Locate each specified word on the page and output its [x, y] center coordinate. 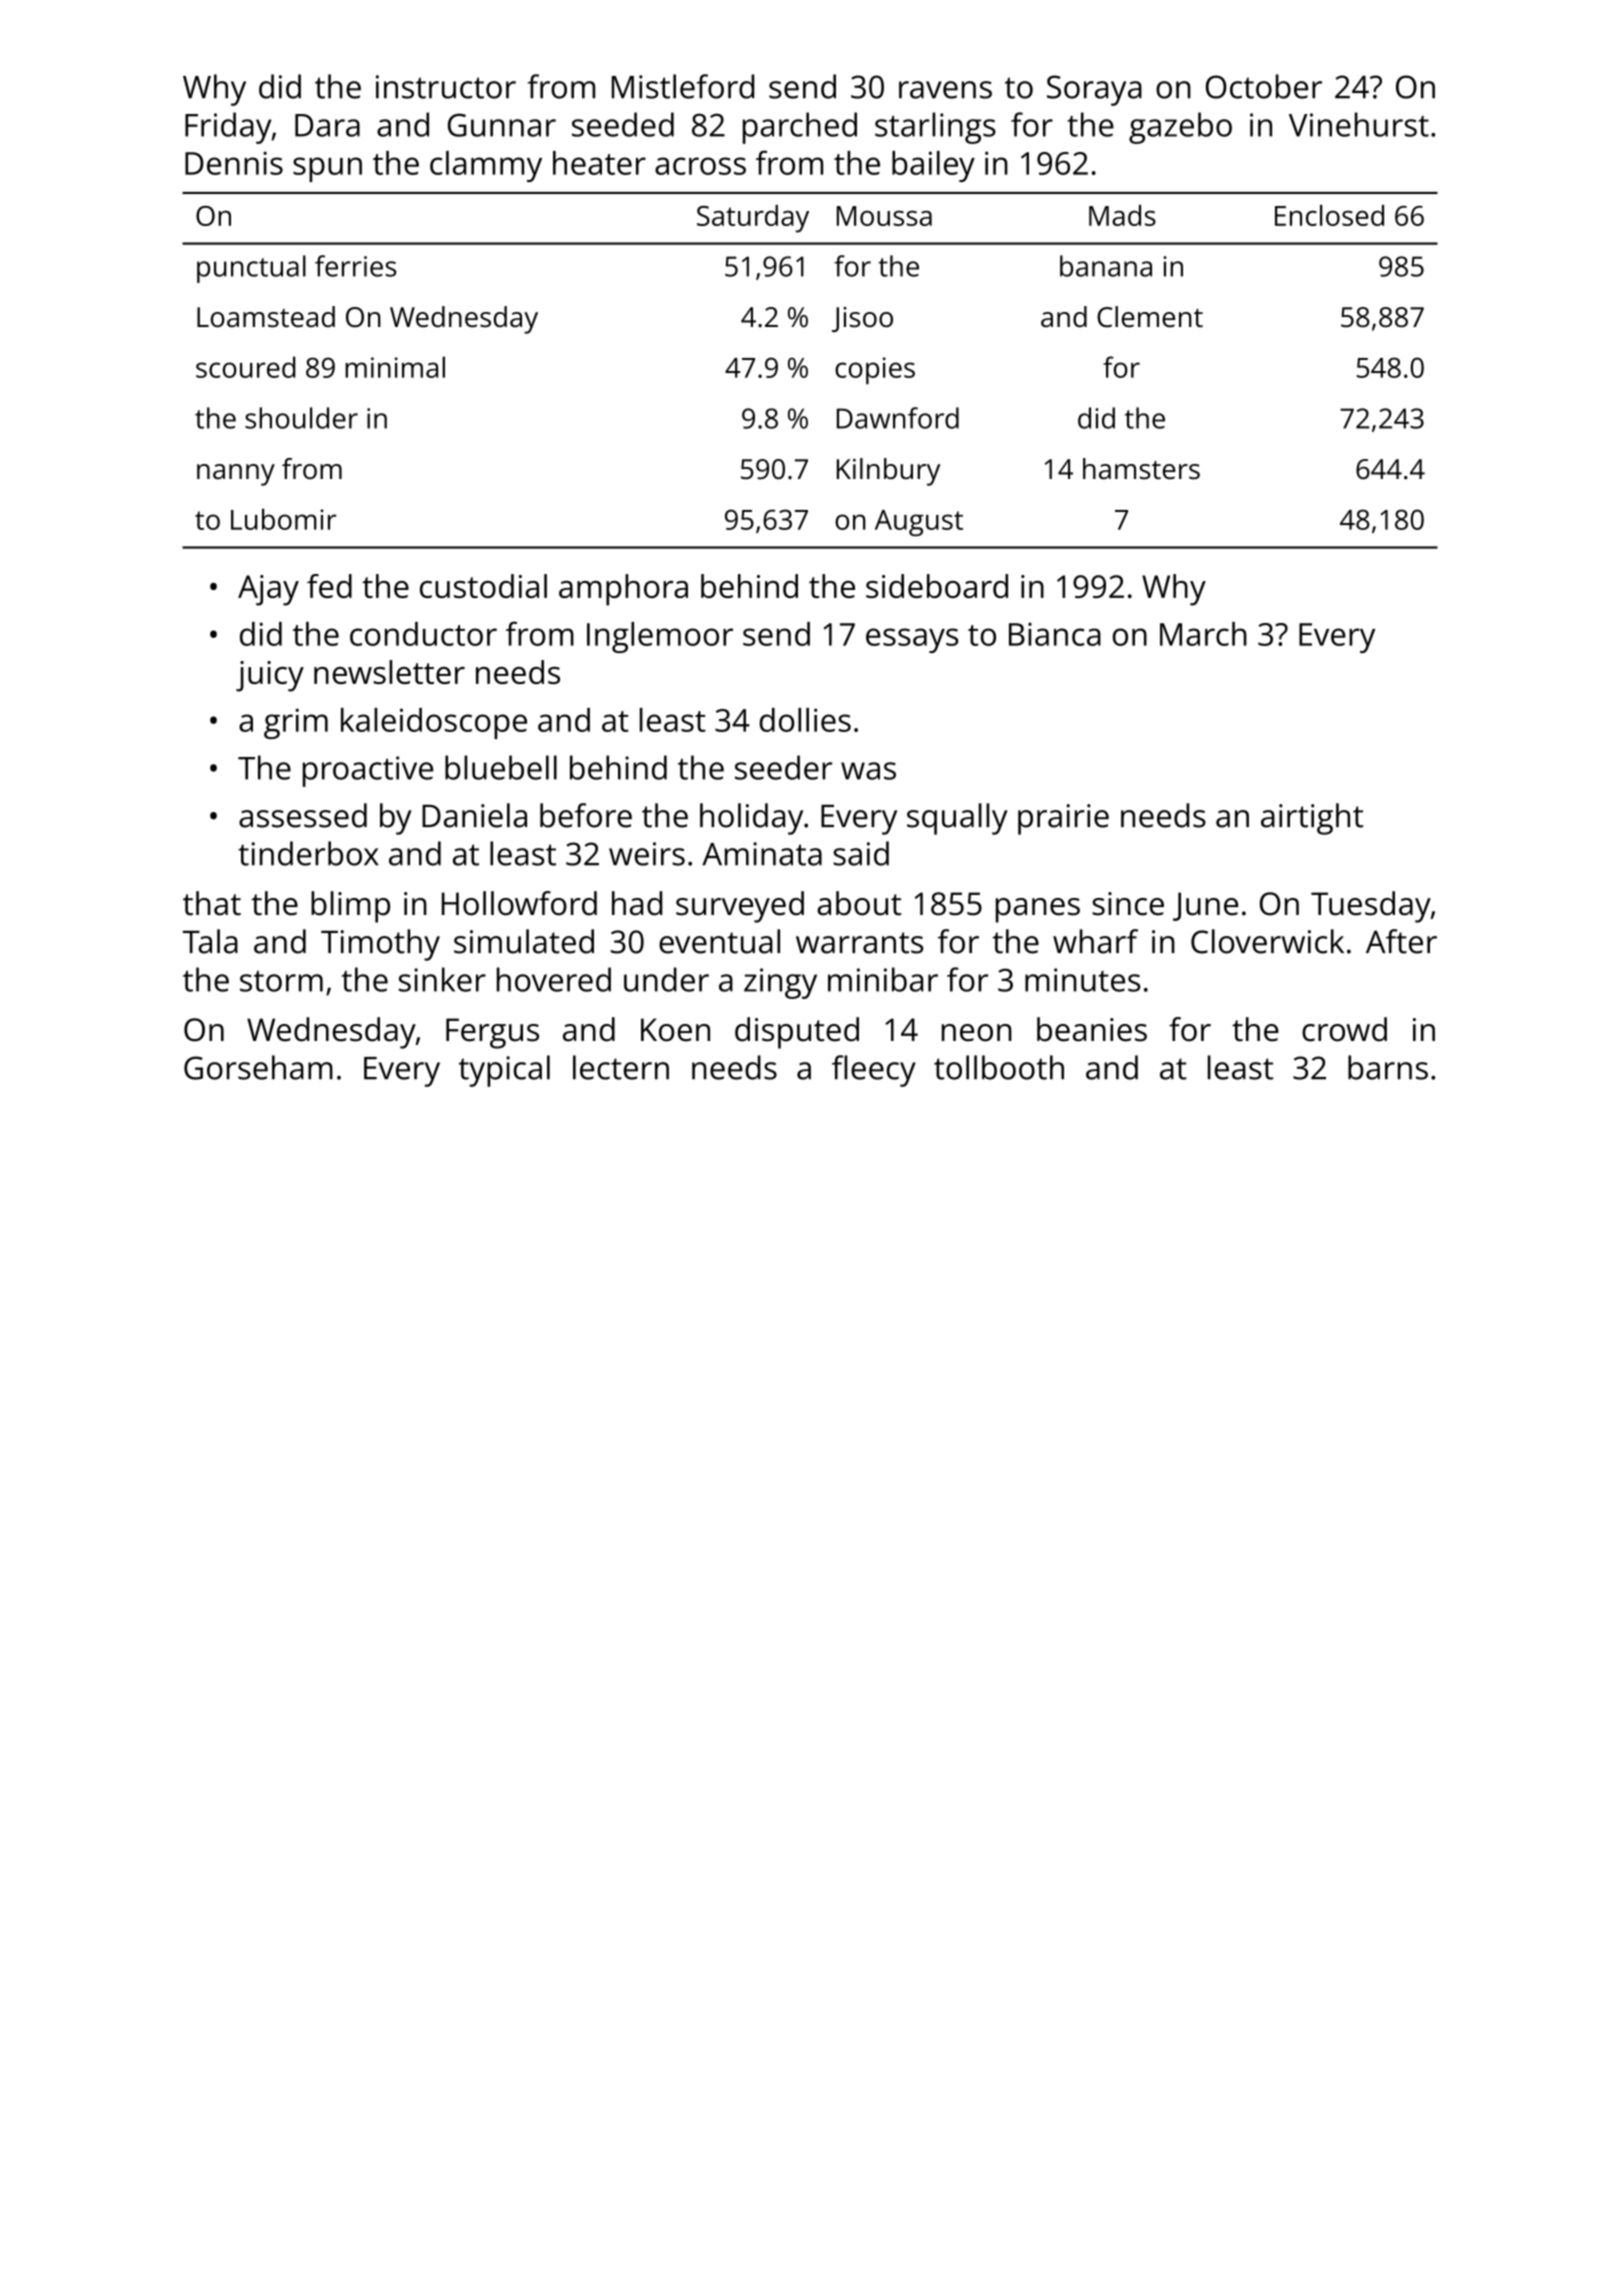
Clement [1150, 317]
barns [1388, 1067]
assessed [303, 815]
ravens [945, 90]
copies [875, 370]
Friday [228, 128]
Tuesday [1371, 907]
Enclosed [1329, 215]
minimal [395, 367]
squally [957, 819]
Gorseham [258, 1067]
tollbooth [999, 1067]
